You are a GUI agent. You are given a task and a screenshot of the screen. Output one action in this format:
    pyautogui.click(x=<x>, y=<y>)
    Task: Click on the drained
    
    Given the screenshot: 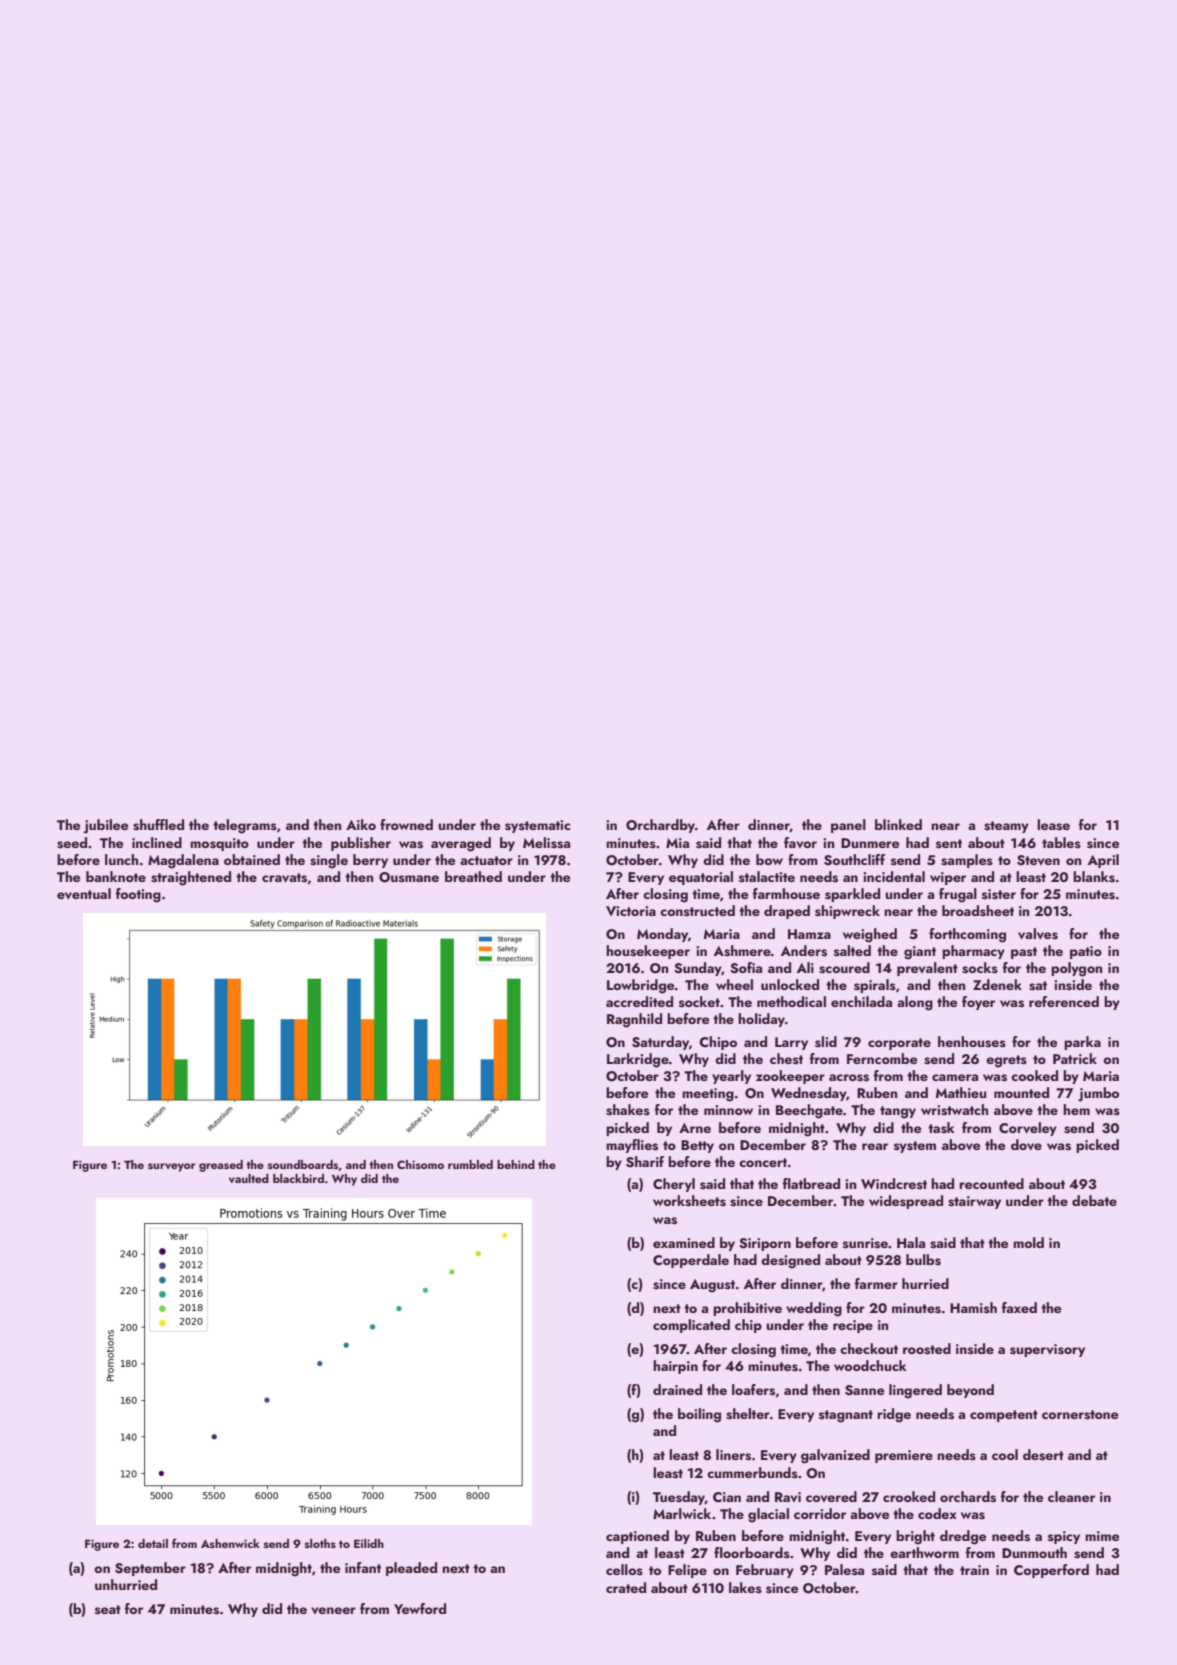 What is the action you would take?
    pyautogui.click(x=677, y=1389)
